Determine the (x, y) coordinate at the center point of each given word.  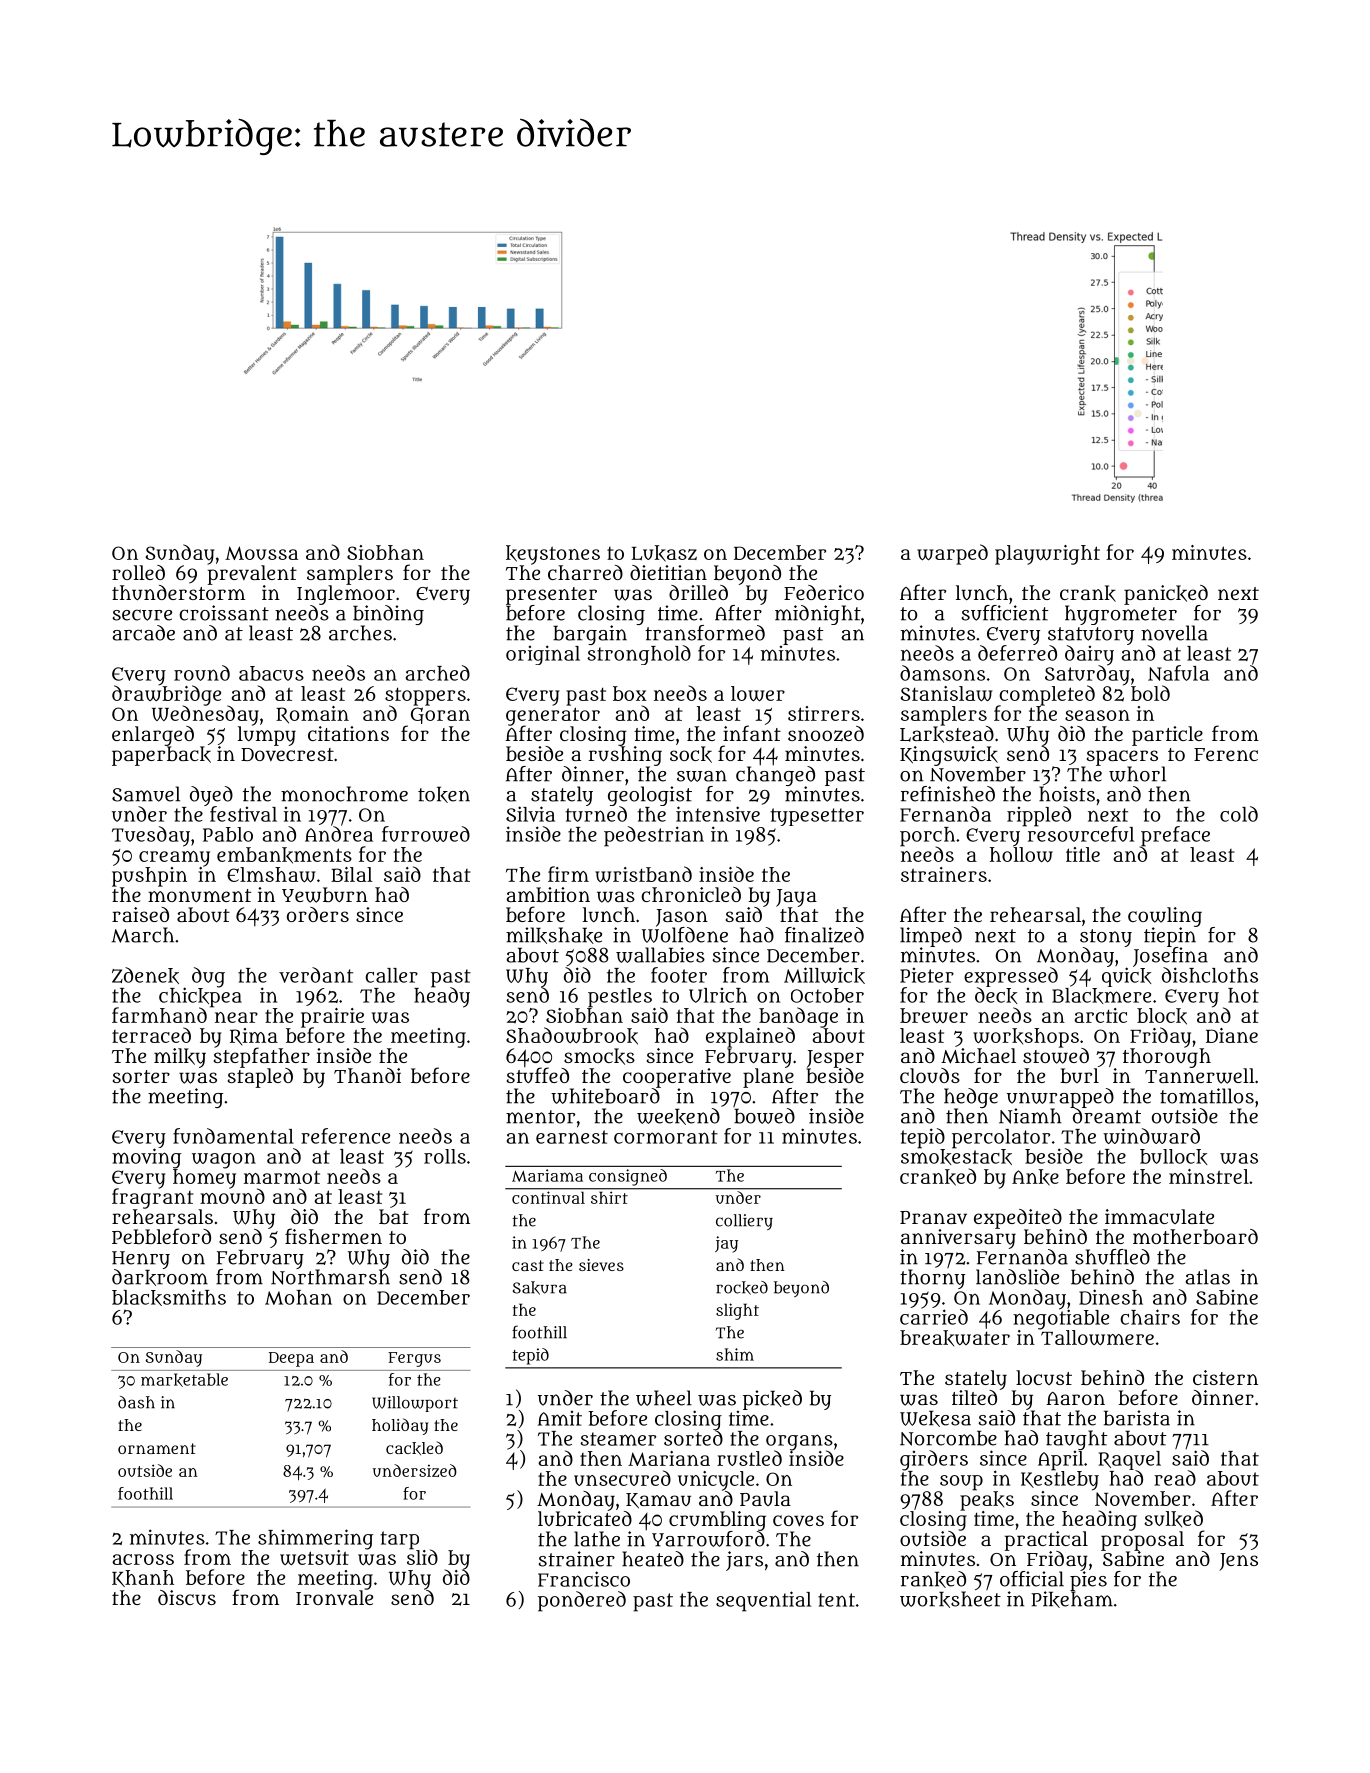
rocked (742, 1288)
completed (1047, 695)
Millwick (824, 975)
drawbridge (166, 695)
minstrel (1209, 1176)
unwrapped (1060, 1098)
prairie (332, 1017)
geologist (650, 796)
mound (232, 1196)
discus (187, 1598)
